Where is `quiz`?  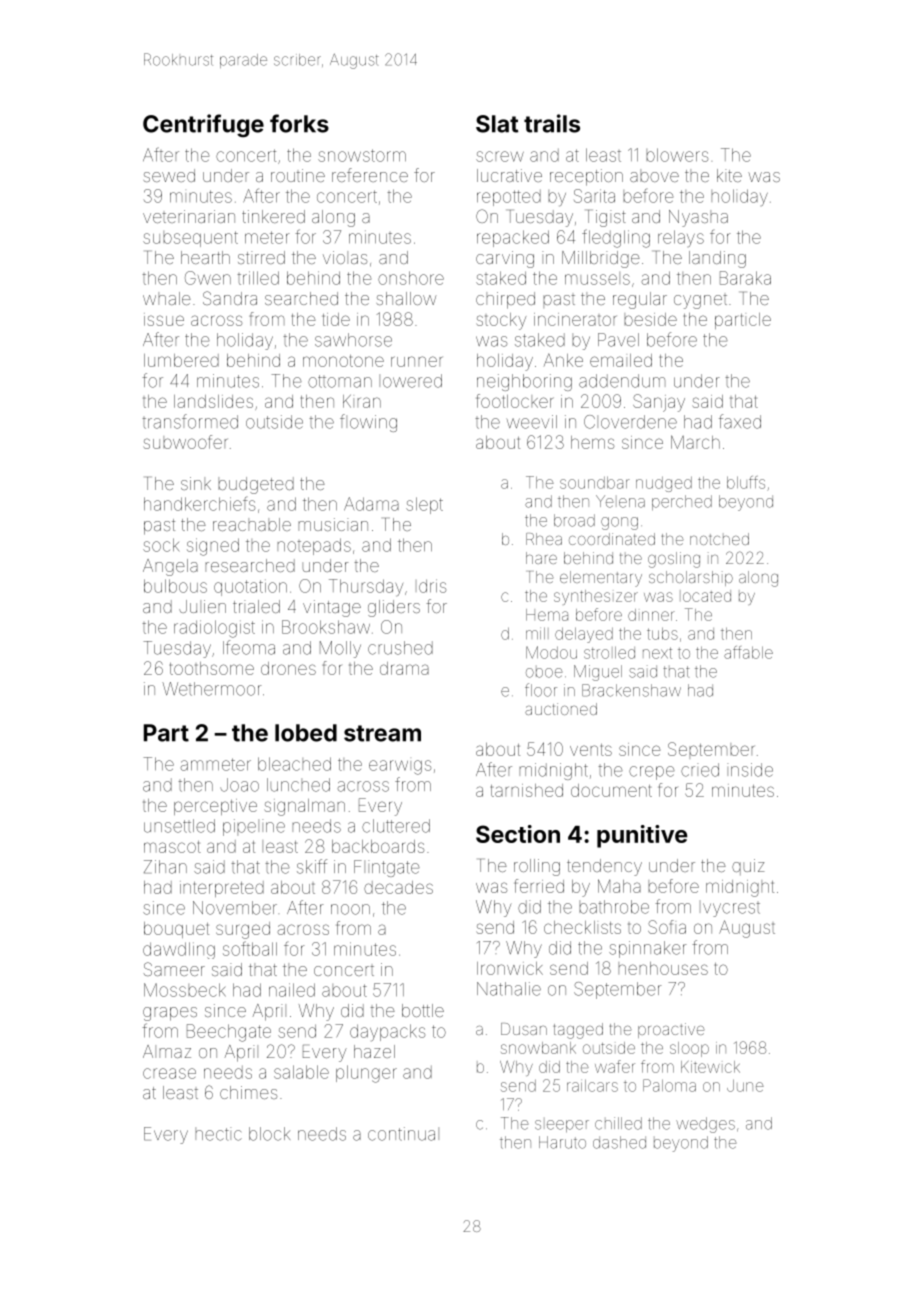 quiz is located at coordinates (748, 867).
